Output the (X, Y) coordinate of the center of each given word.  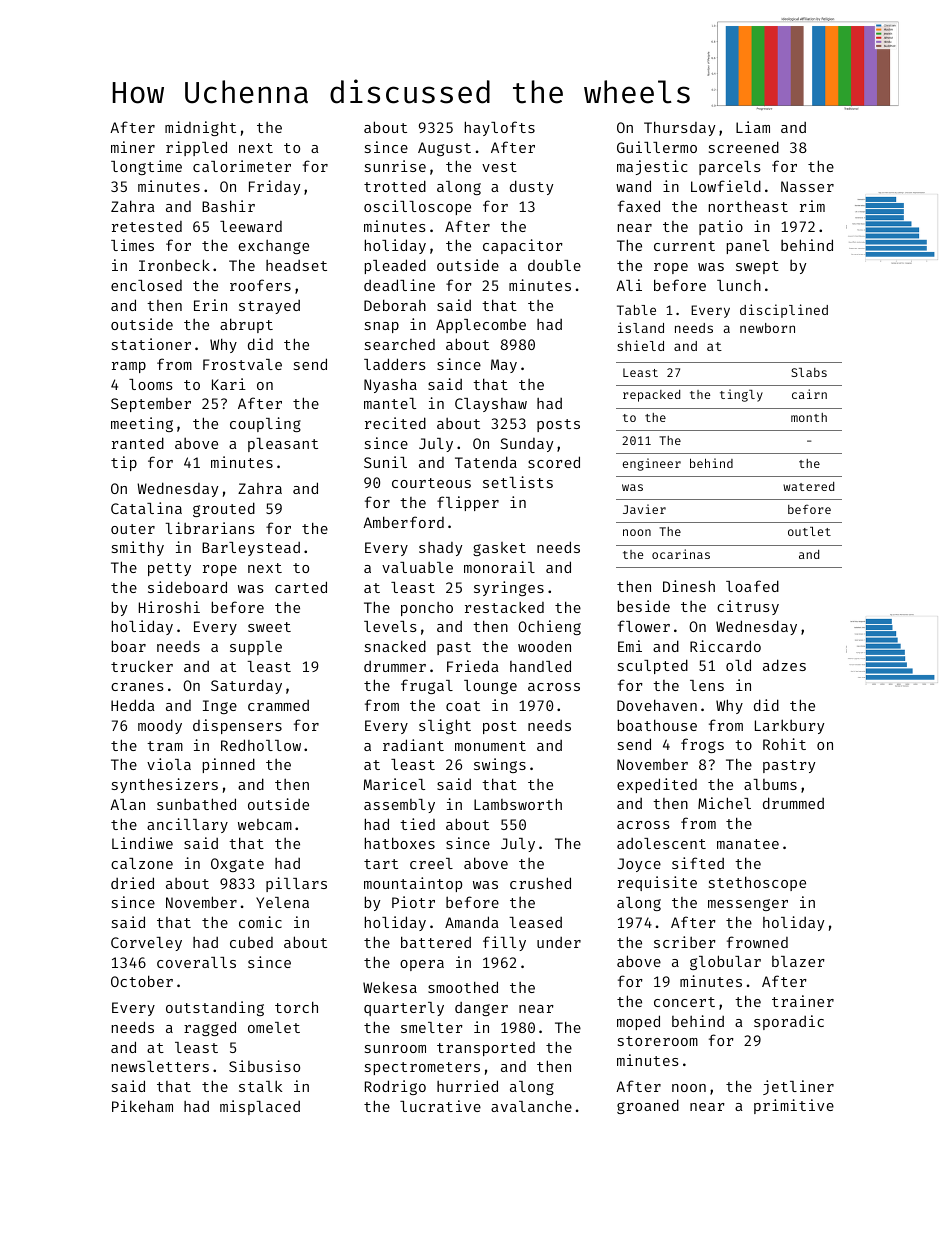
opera (422, 965)
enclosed (146, 285)
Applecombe (481, 326)
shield (640, 345)
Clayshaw (491, 405)
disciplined (784, 311)
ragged (210, 1028)
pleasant (283, 445)
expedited (657, 785)
